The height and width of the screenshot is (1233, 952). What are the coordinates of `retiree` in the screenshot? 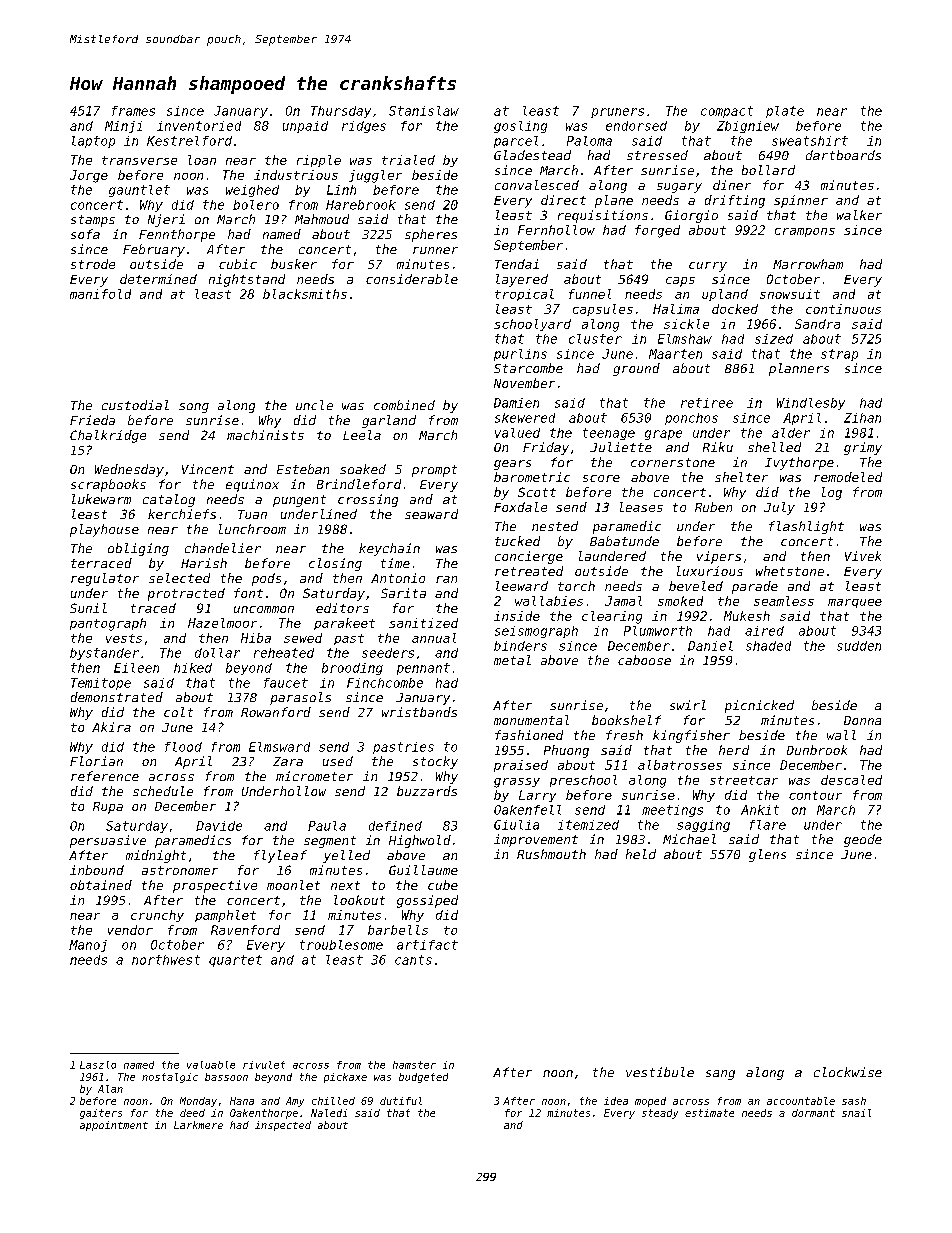 It's located at (707, 403).
